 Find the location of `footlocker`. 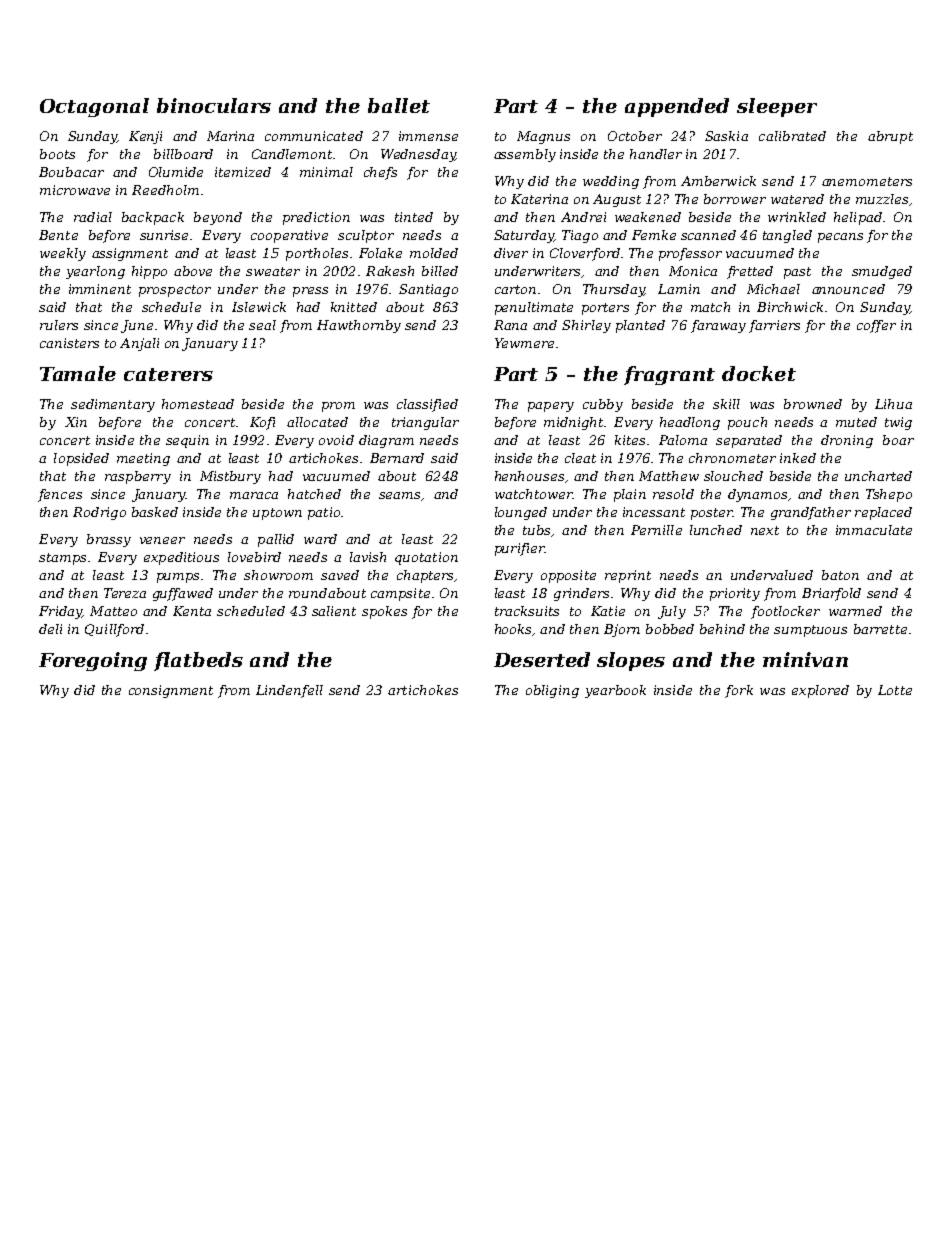

footlocker is located at coordinates (785, 612).
